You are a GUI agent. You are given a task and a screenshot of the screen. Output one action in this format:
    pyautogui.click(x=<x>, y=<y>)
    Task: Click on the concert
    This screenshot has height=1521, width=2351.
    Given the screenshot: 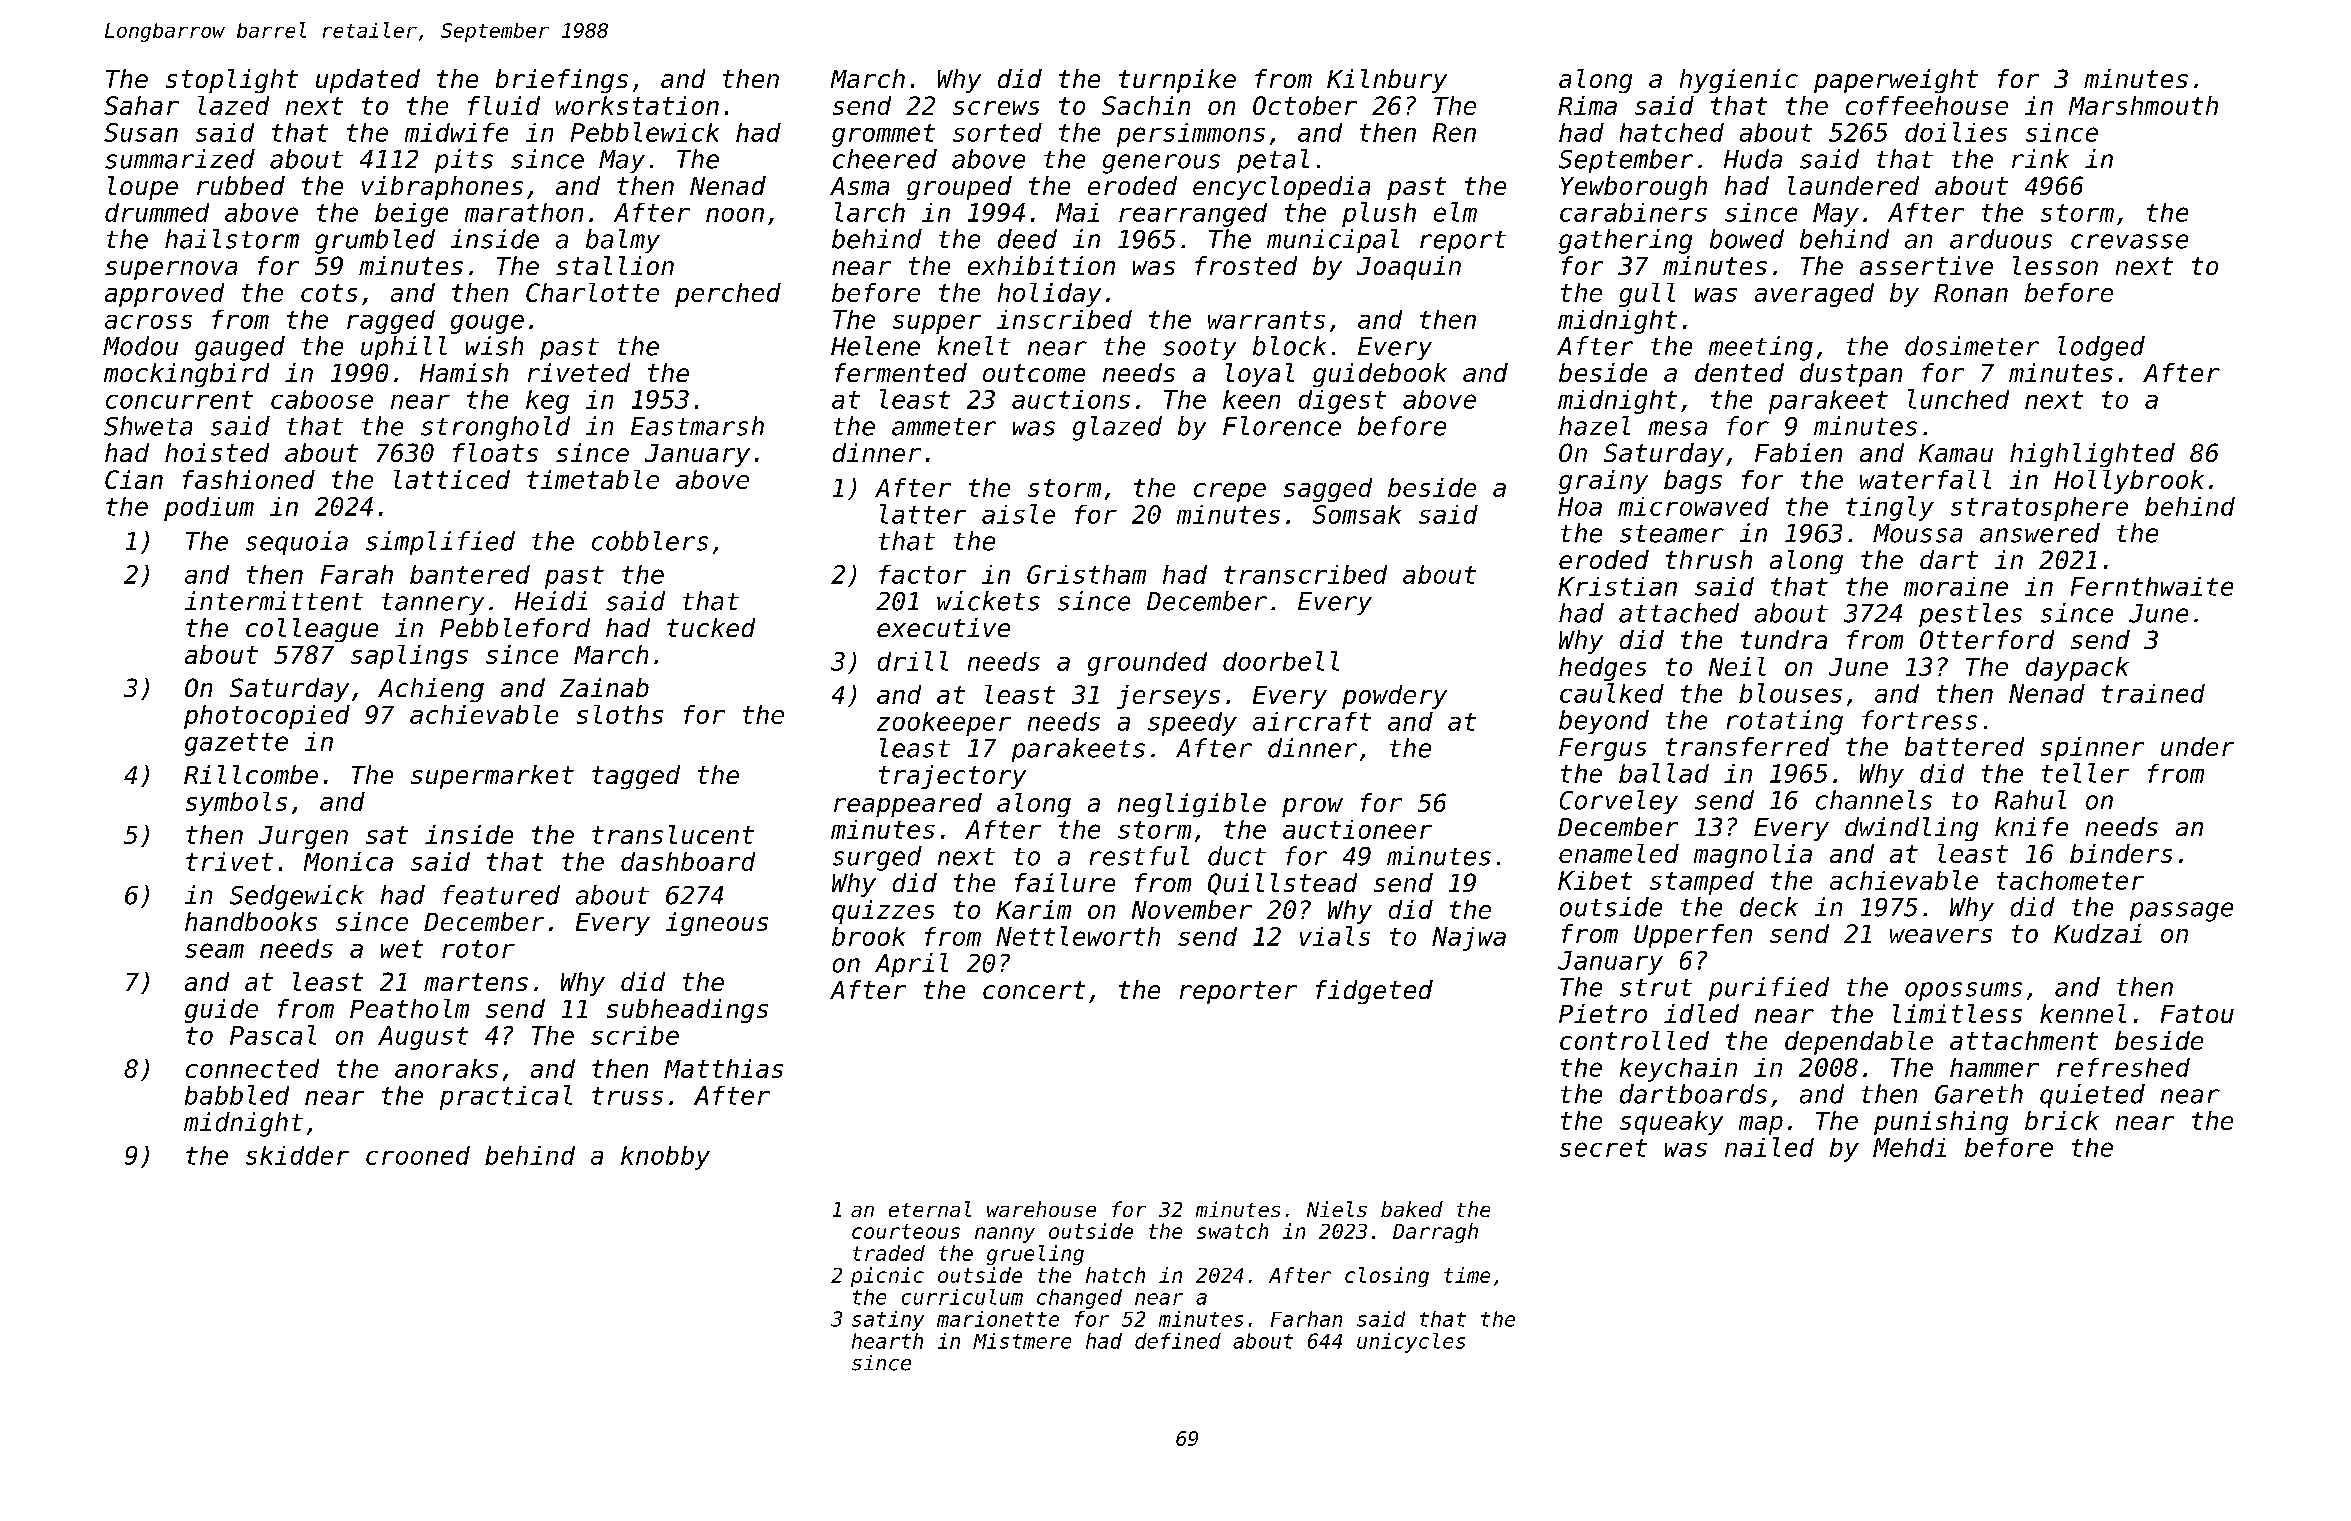 What is the action you would take?
    pyautogui.click(x=1034, y=990)
